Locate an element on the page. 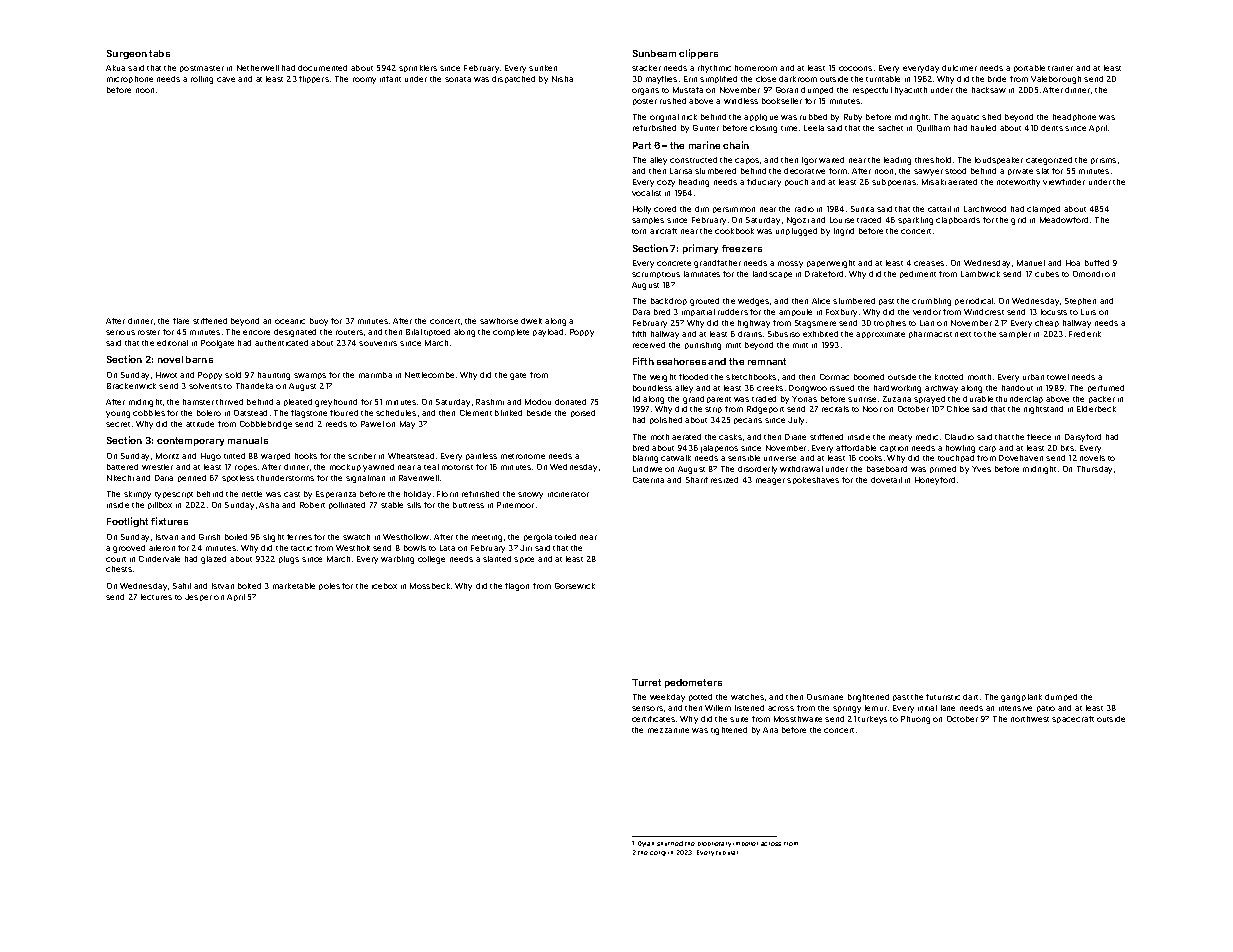 This image has width=1233, height=952. Sunbeam is located at coordinates (654, 53).
